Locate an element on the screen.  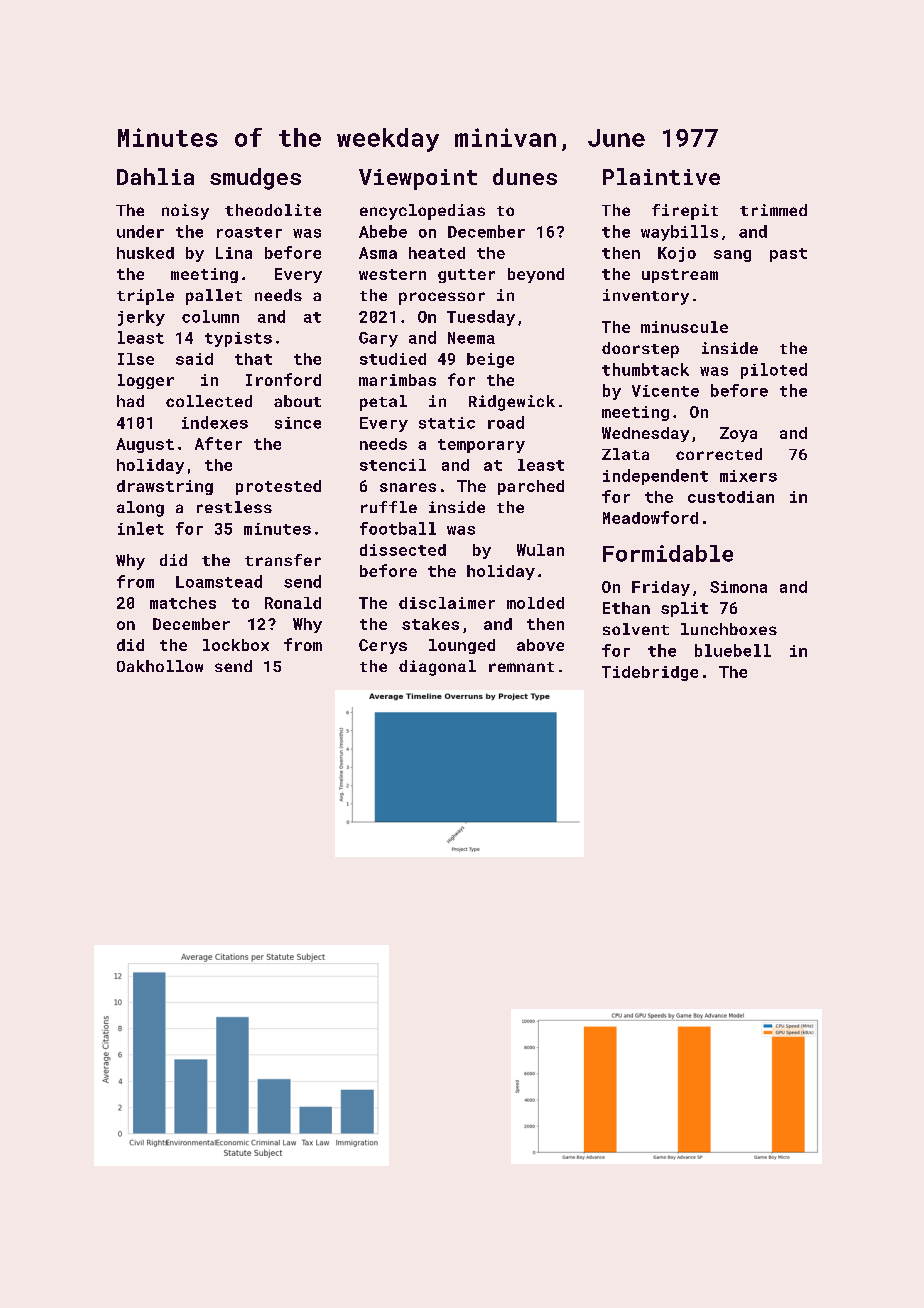
Simona is located at coordinates (738, 587).
